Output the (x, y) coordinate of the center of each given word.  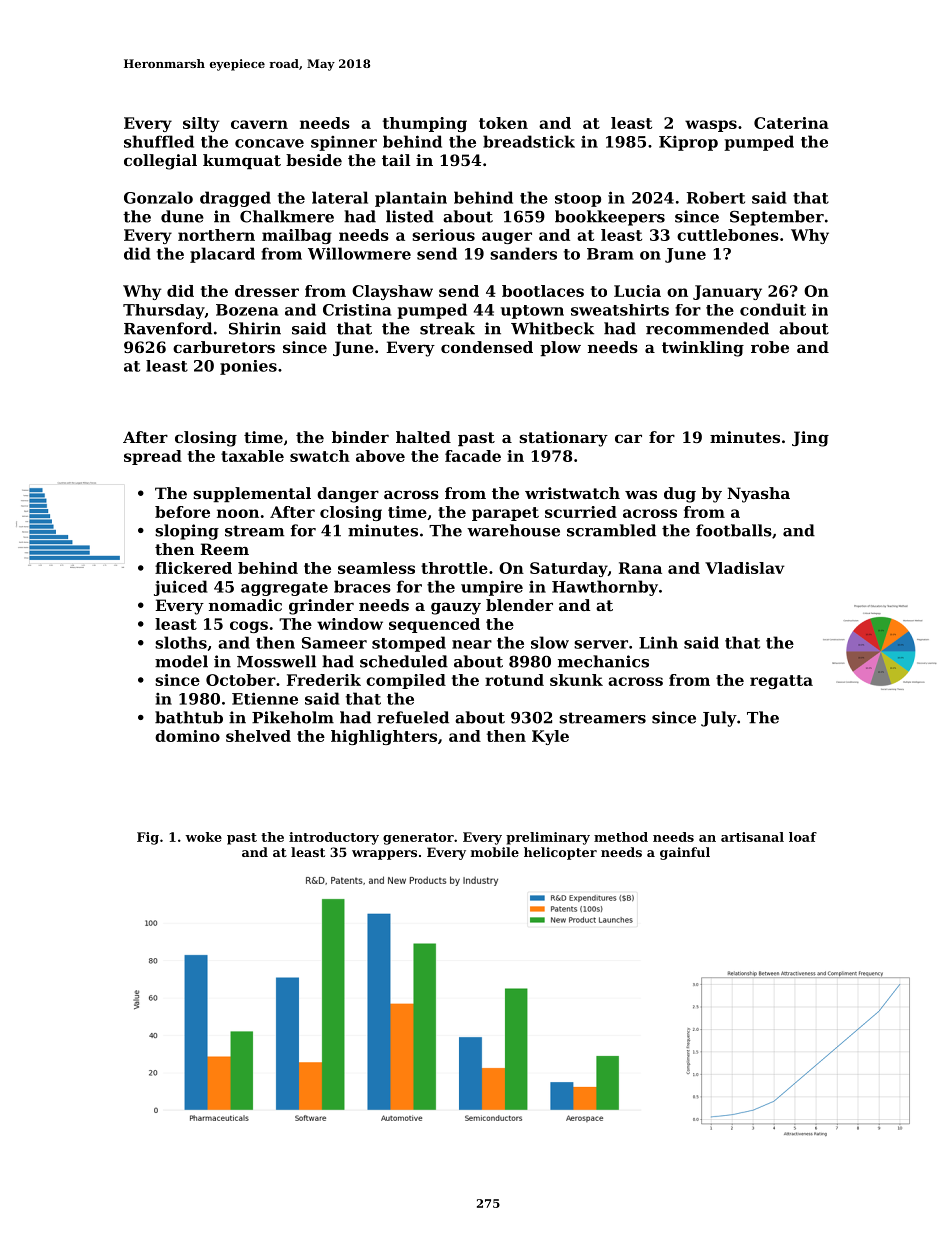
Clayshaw (392, 292)
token (503, 123)
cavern (259, 124)
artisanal (752, 837)
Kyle (550, 737)
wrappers (384, 855)
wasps (711, 126)
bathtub (189, 717)
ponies (248, 367)
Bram (610, 254)
